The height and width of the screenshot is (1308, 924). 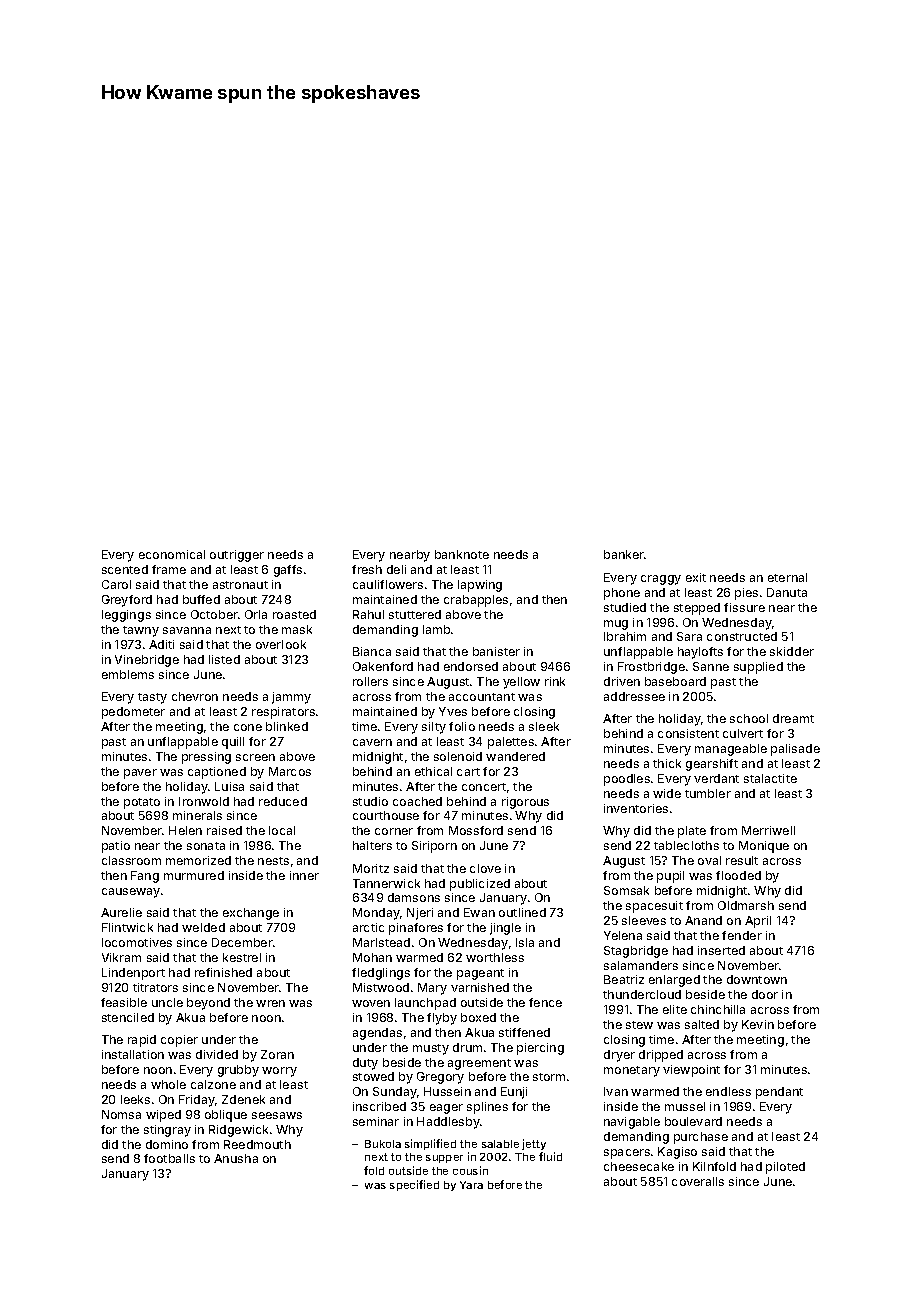 What do you see at coordinates (757, 979) in the screenshot?
I see `downtown` at bounding box center [757, 979].
